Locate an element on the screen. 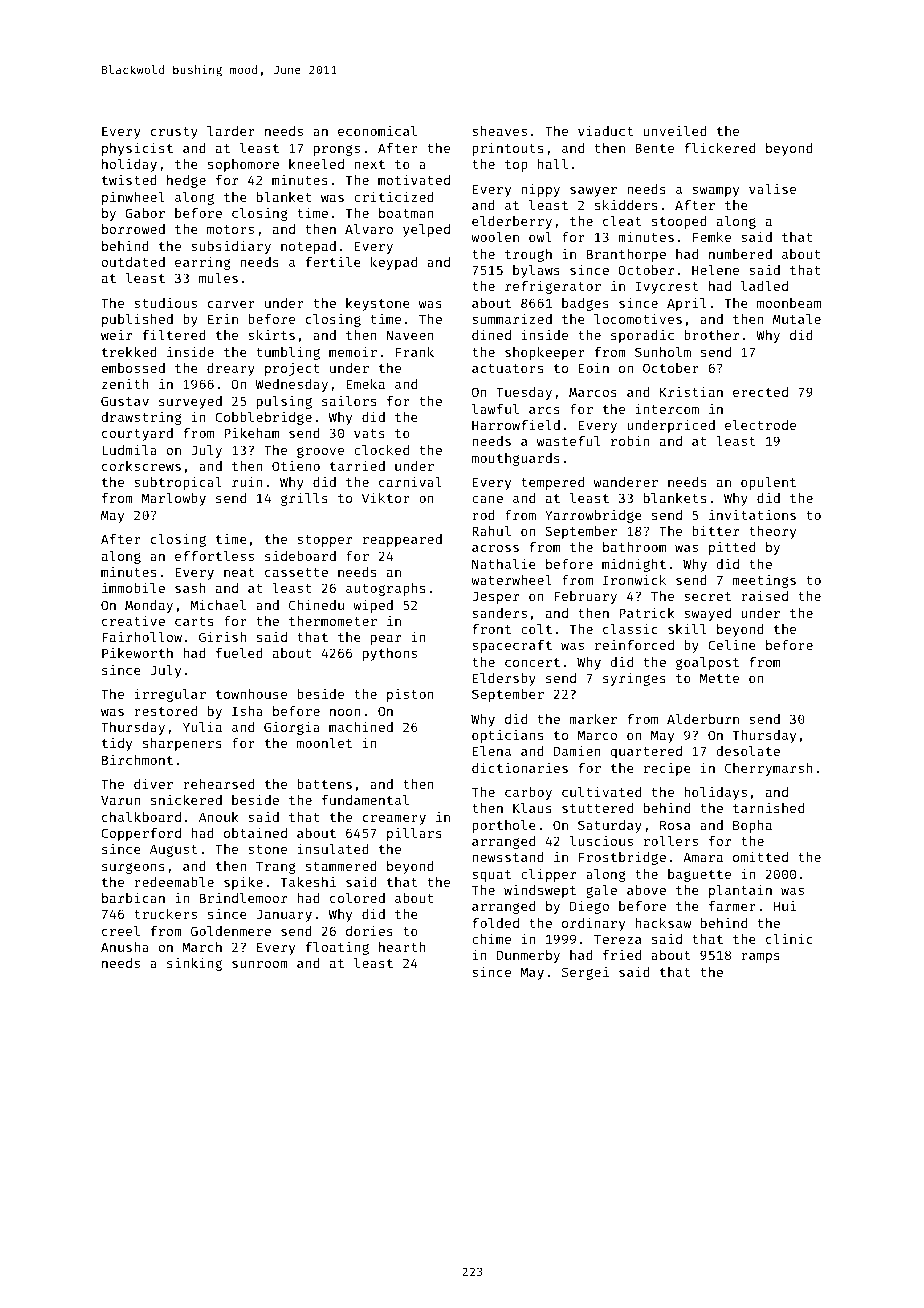  fried is located at coordinates (622, 954).
